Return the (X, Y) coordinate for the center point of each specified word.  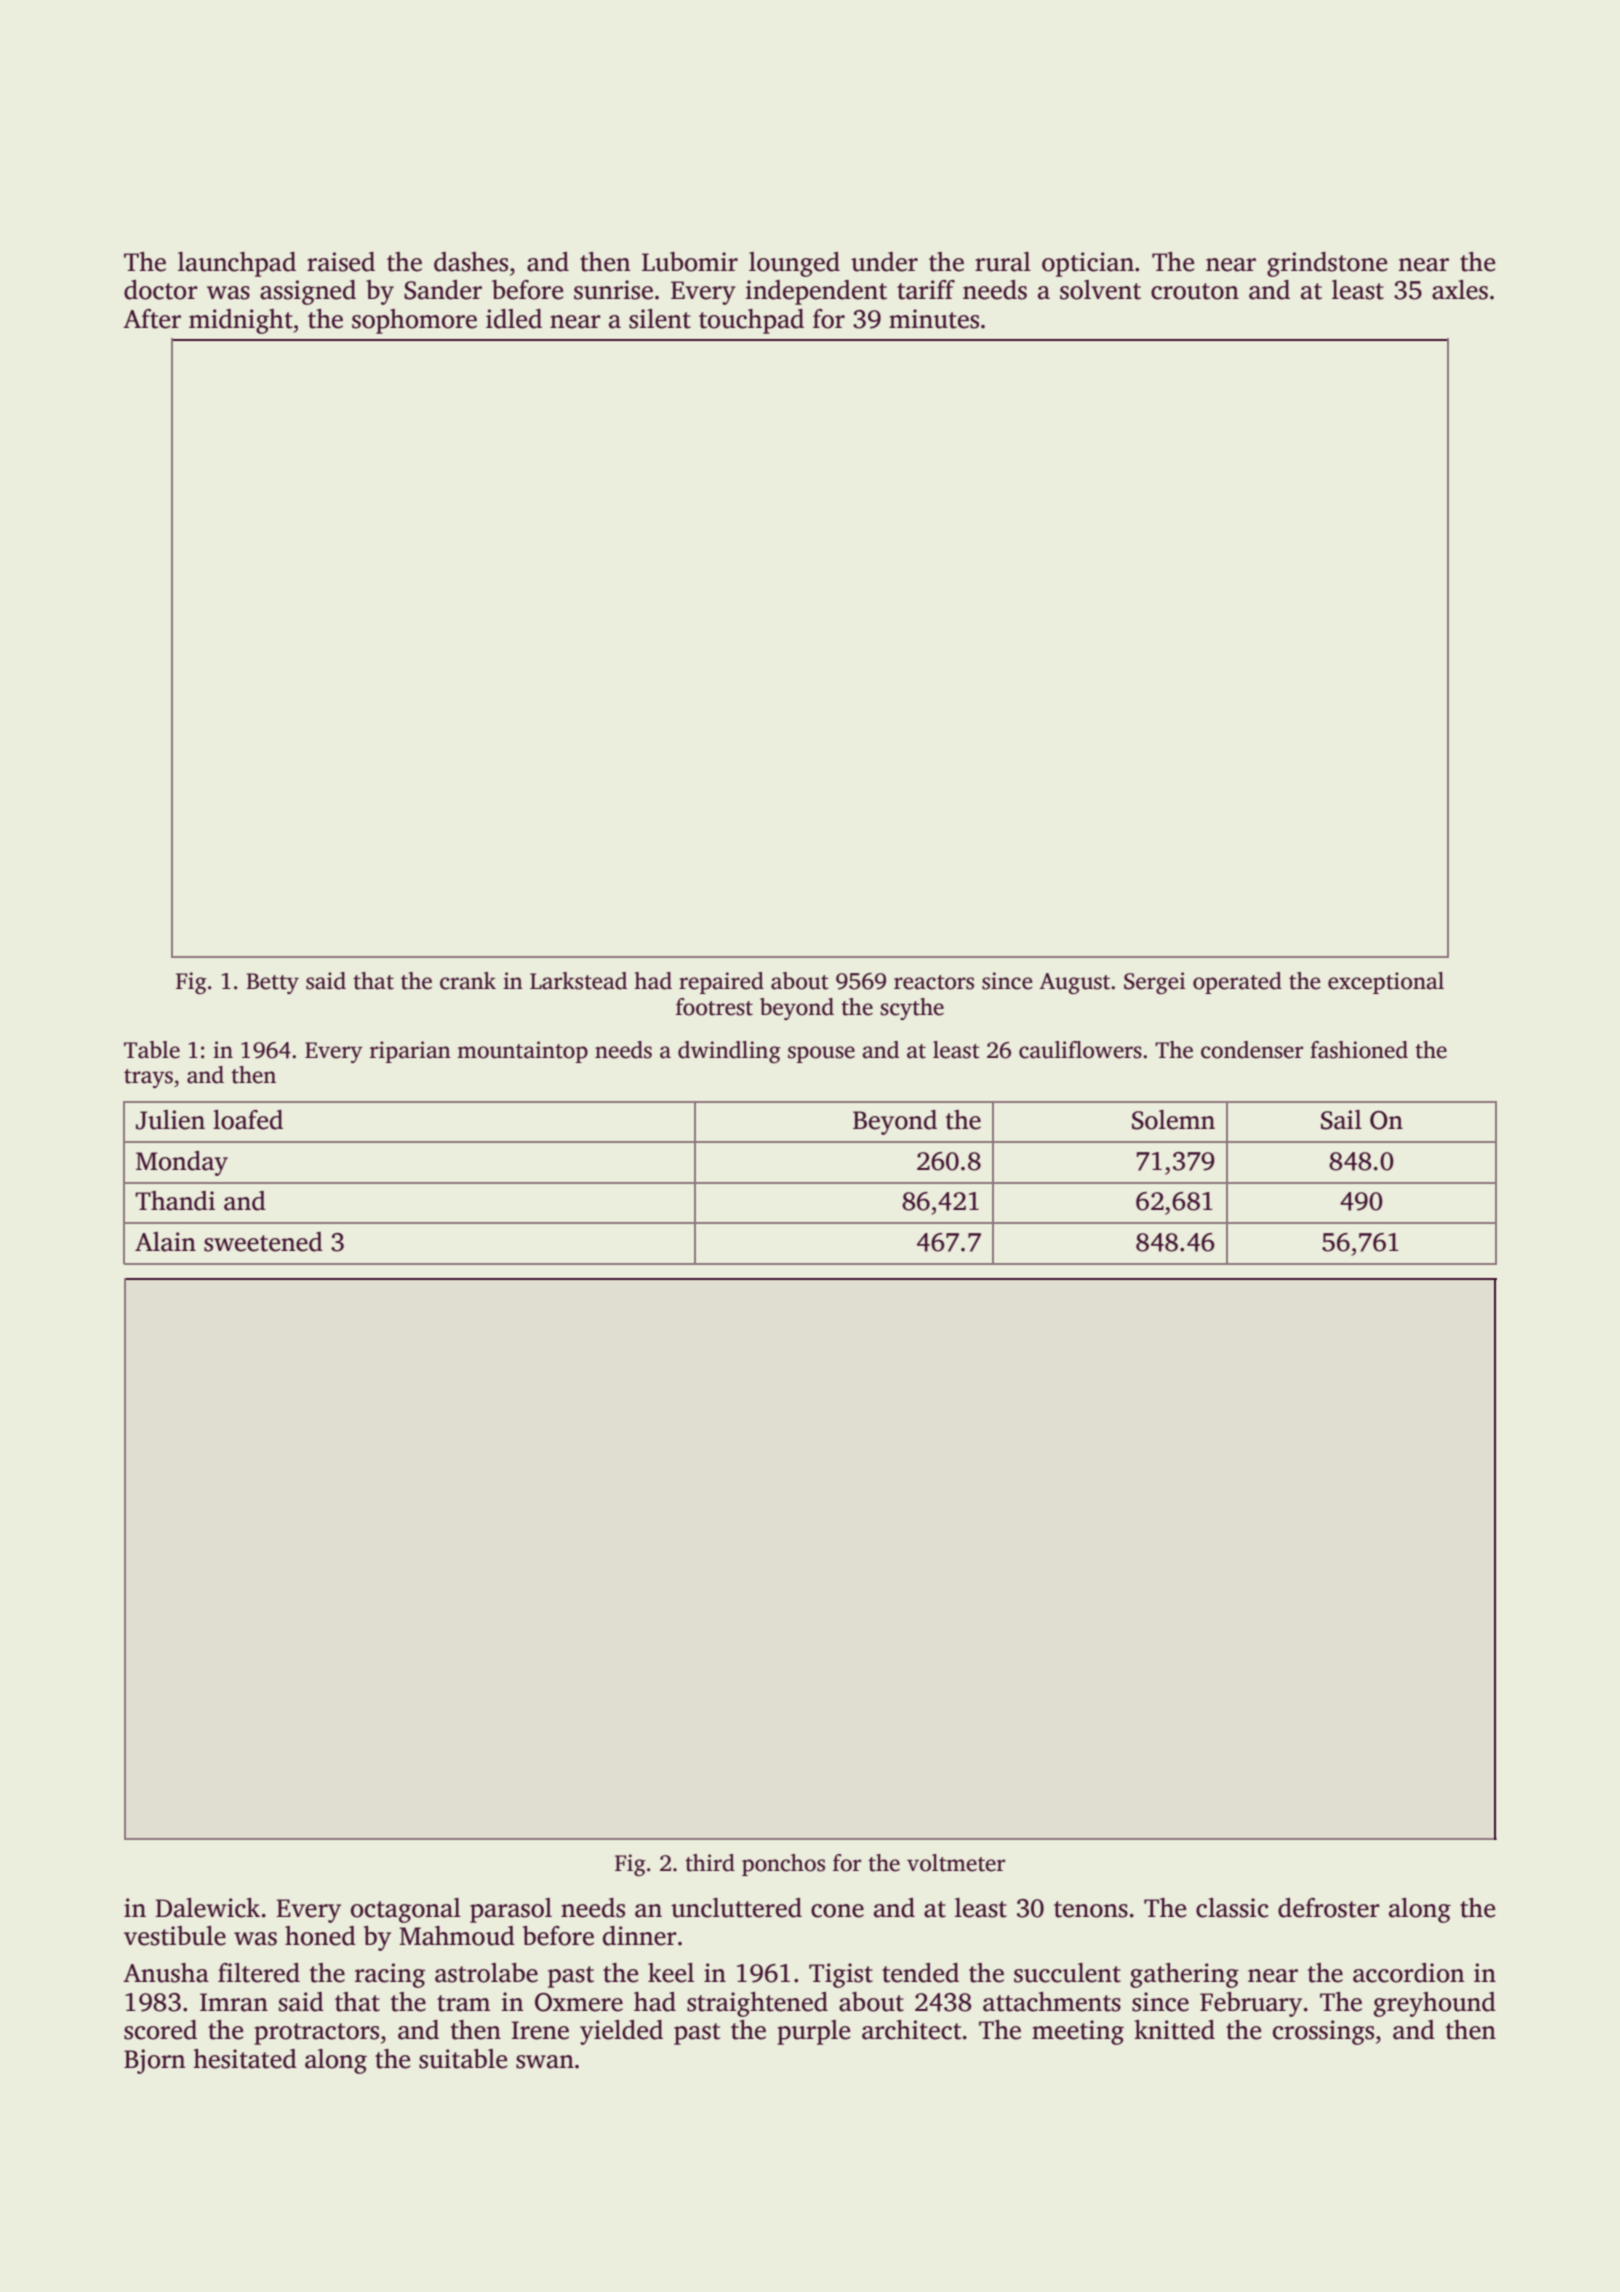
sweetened (263, 1242)
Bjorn (154, 2061)
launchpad (237, 264)
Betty (272, 983)
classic (1232, 1908)
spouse (821, 1054)
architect (911, 2030)
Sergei (1155, 983)
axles (1460, 290)
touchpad (751, 321)
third (710, 1863)
